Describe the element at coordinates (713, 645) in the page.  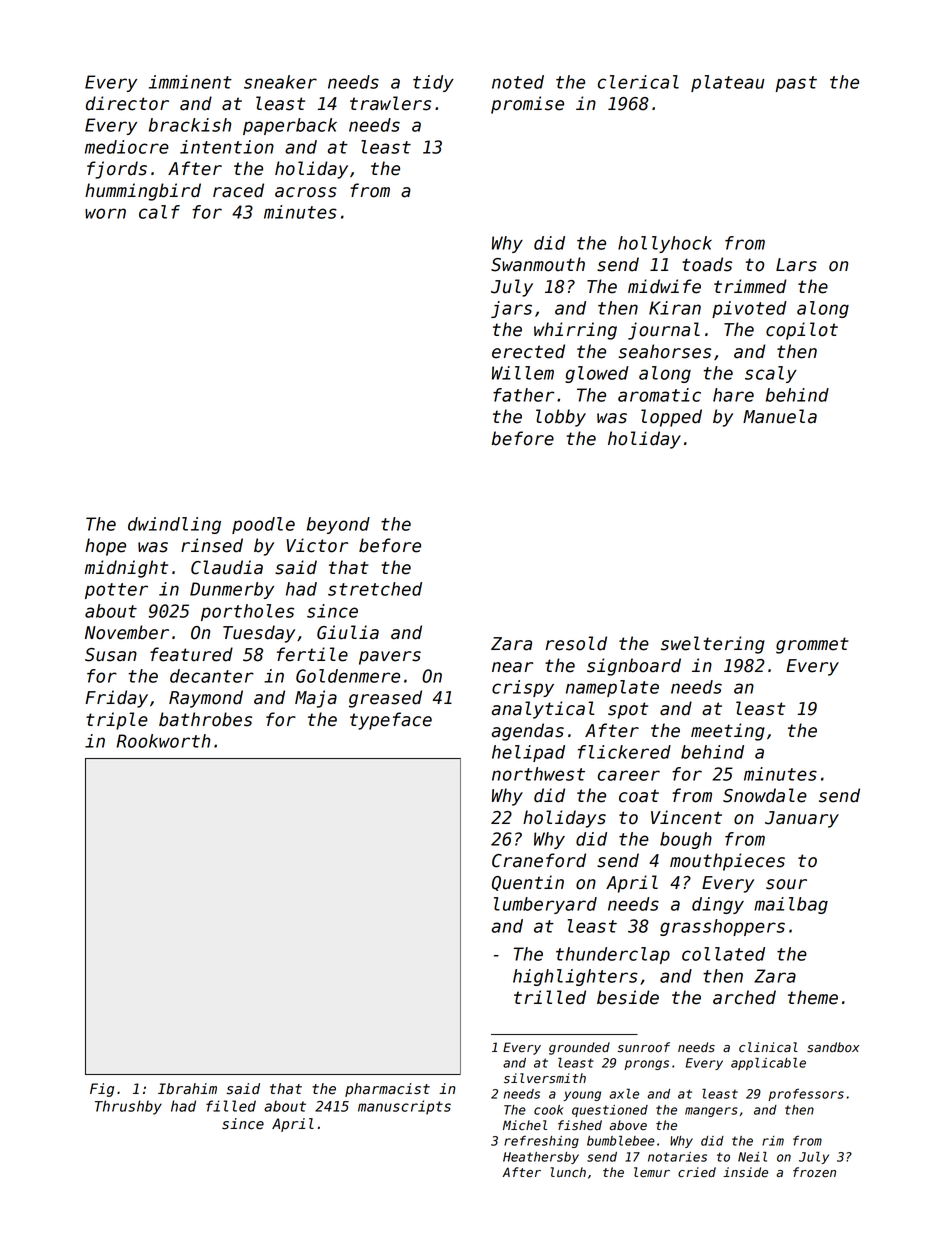
I see `sweltering` at that location.
